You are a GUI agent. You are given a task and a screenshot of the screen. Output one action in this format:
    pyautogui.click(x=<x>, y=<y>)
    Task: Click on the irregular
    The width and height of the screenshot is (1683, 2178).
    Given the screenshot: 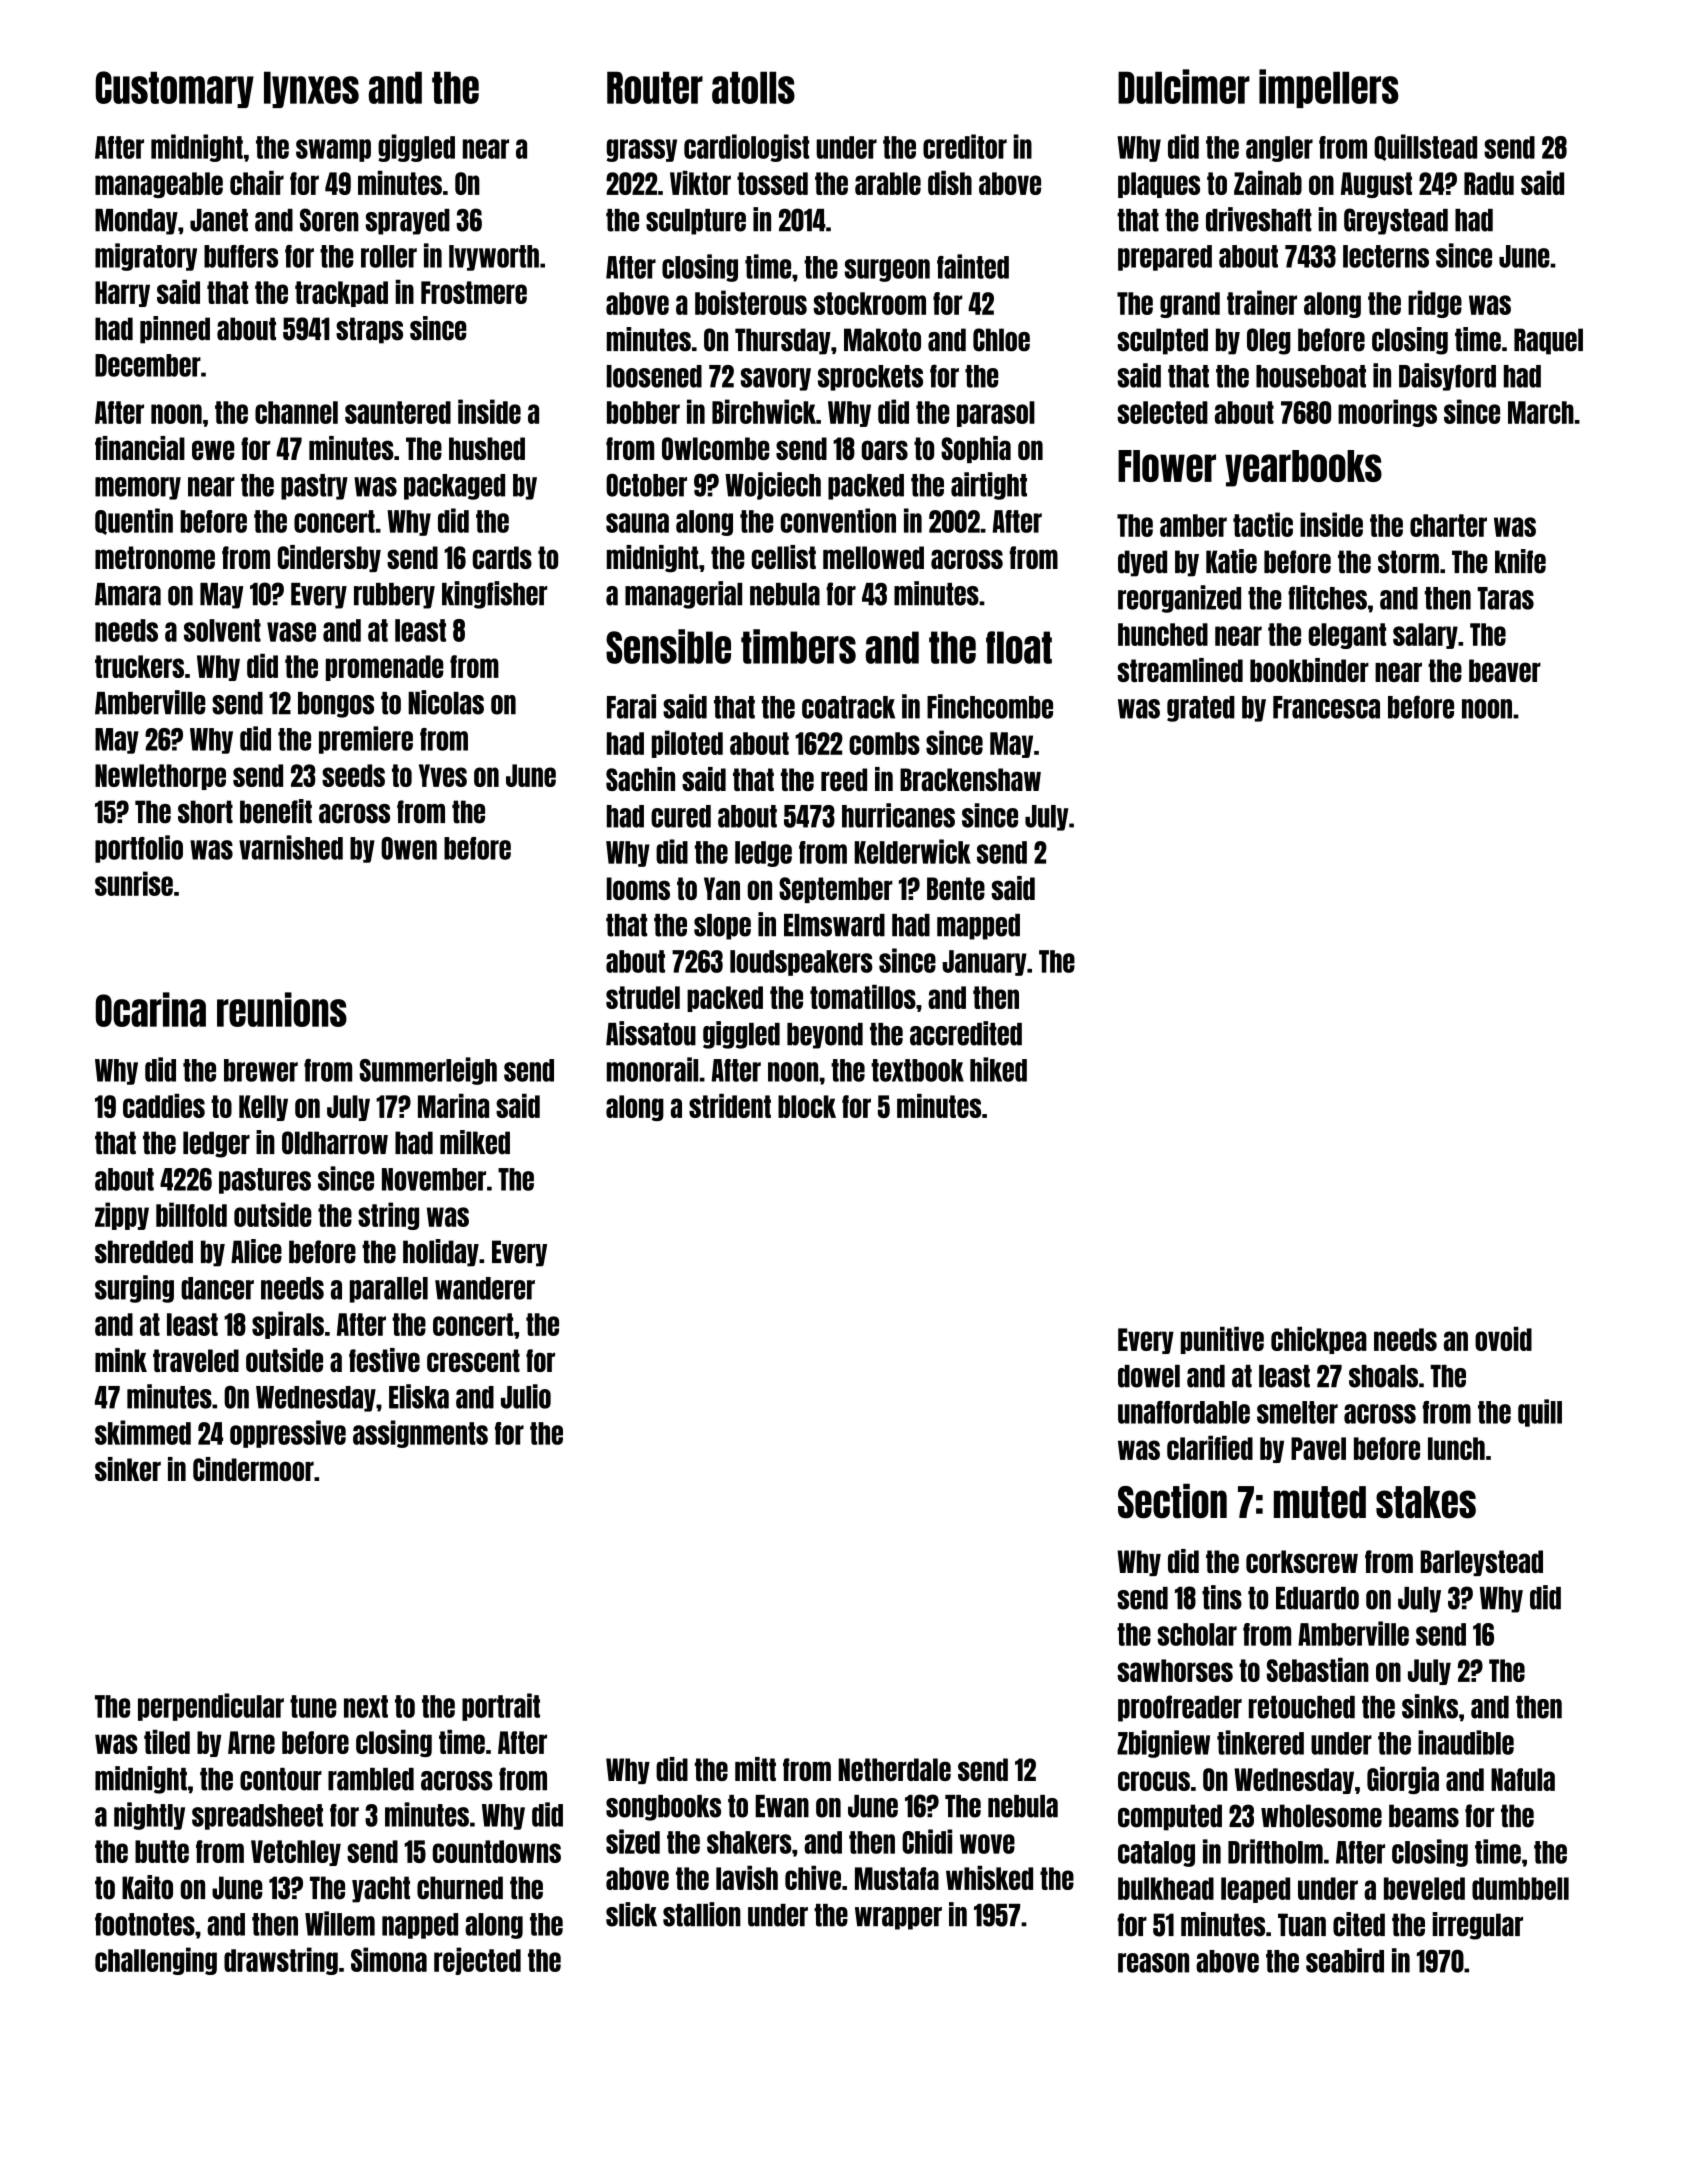 What is the action you would take?
    pyautogui.click(x=1478, y=1926)
